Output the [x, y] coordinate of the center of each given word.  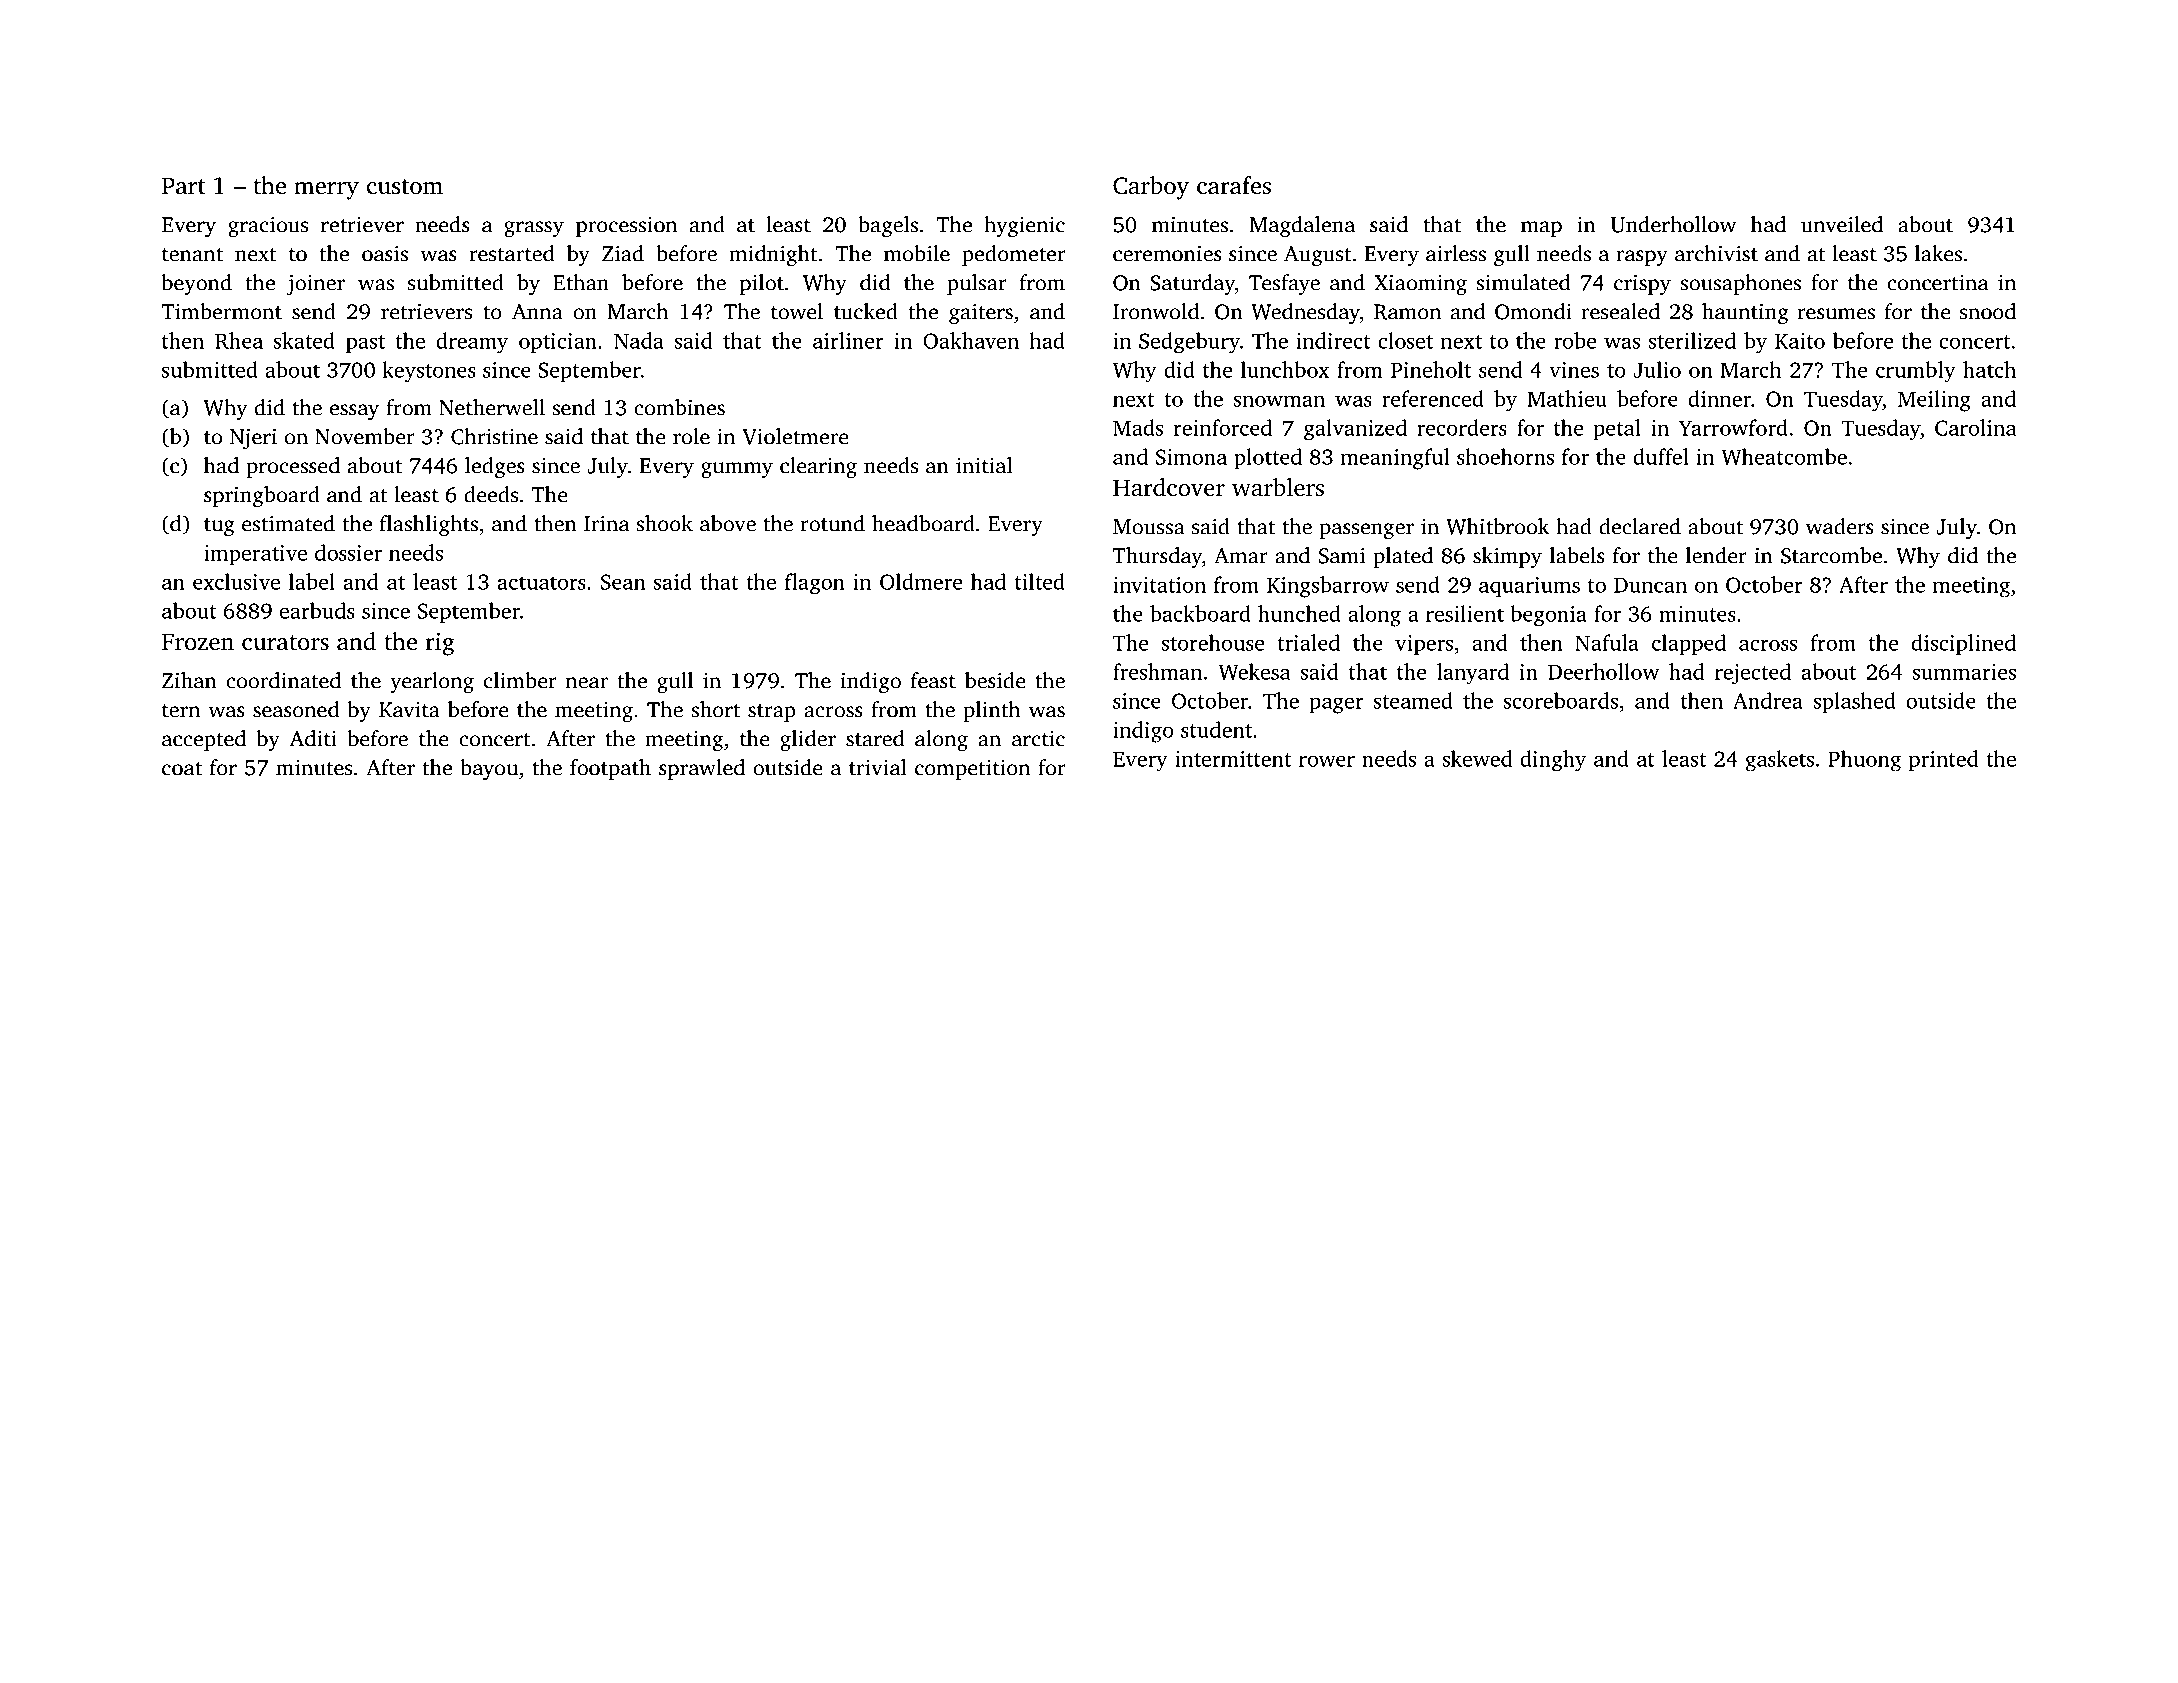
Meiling [1934, 401]
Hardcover [1169, 487]
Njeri [253, 438]
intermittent [1233, 759]
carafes [1234, 185]
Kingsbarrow [1328, 587]
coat [182, 769]
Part [183, 186]
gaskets [1780, 761]
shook [664, 523]
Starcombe [1831, 555]
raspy [1642, 258]
